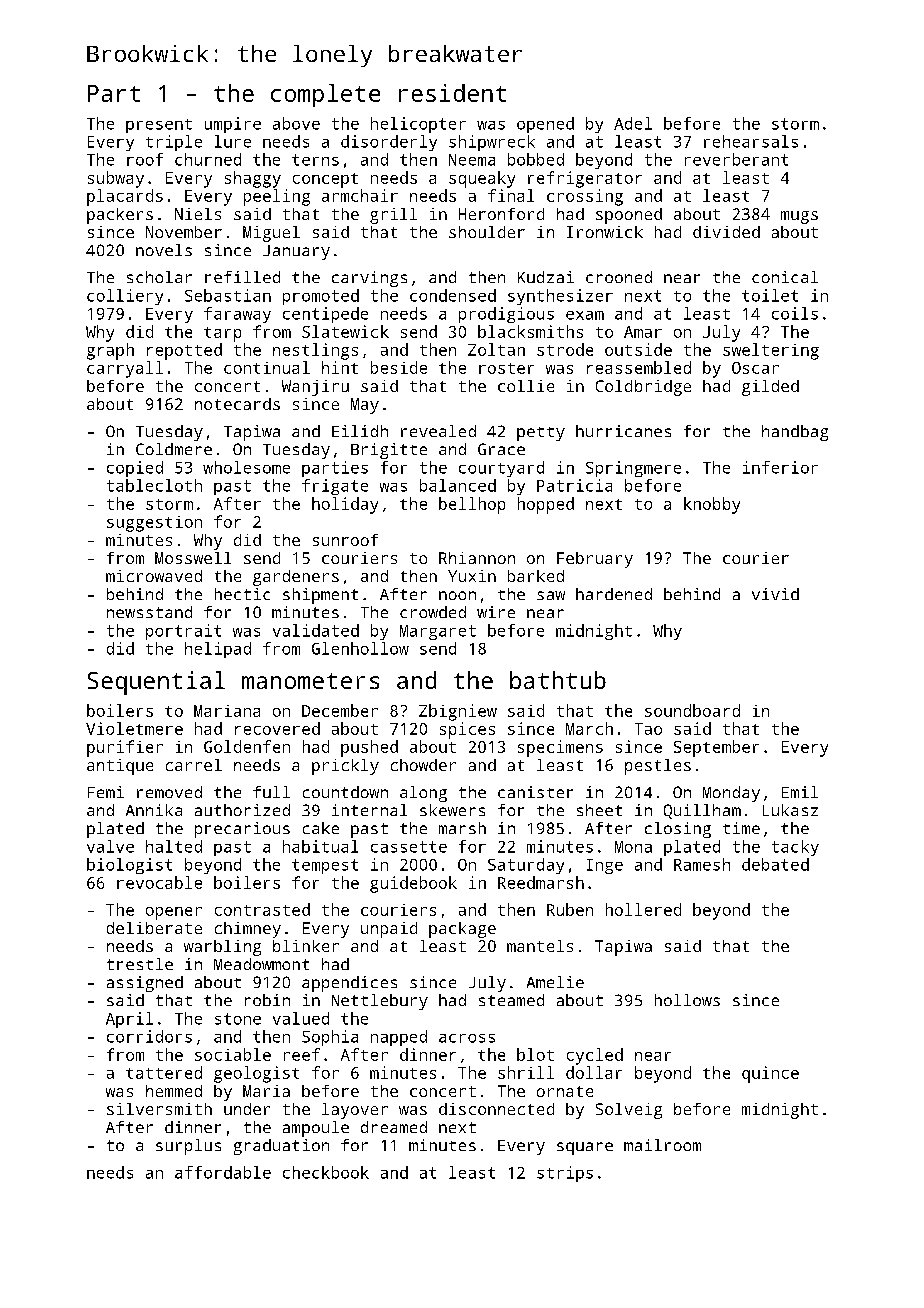 This document has width=924, height=1308. Describe the element at coordinates (633, 123) in the document. I see `Adel` at that location.
